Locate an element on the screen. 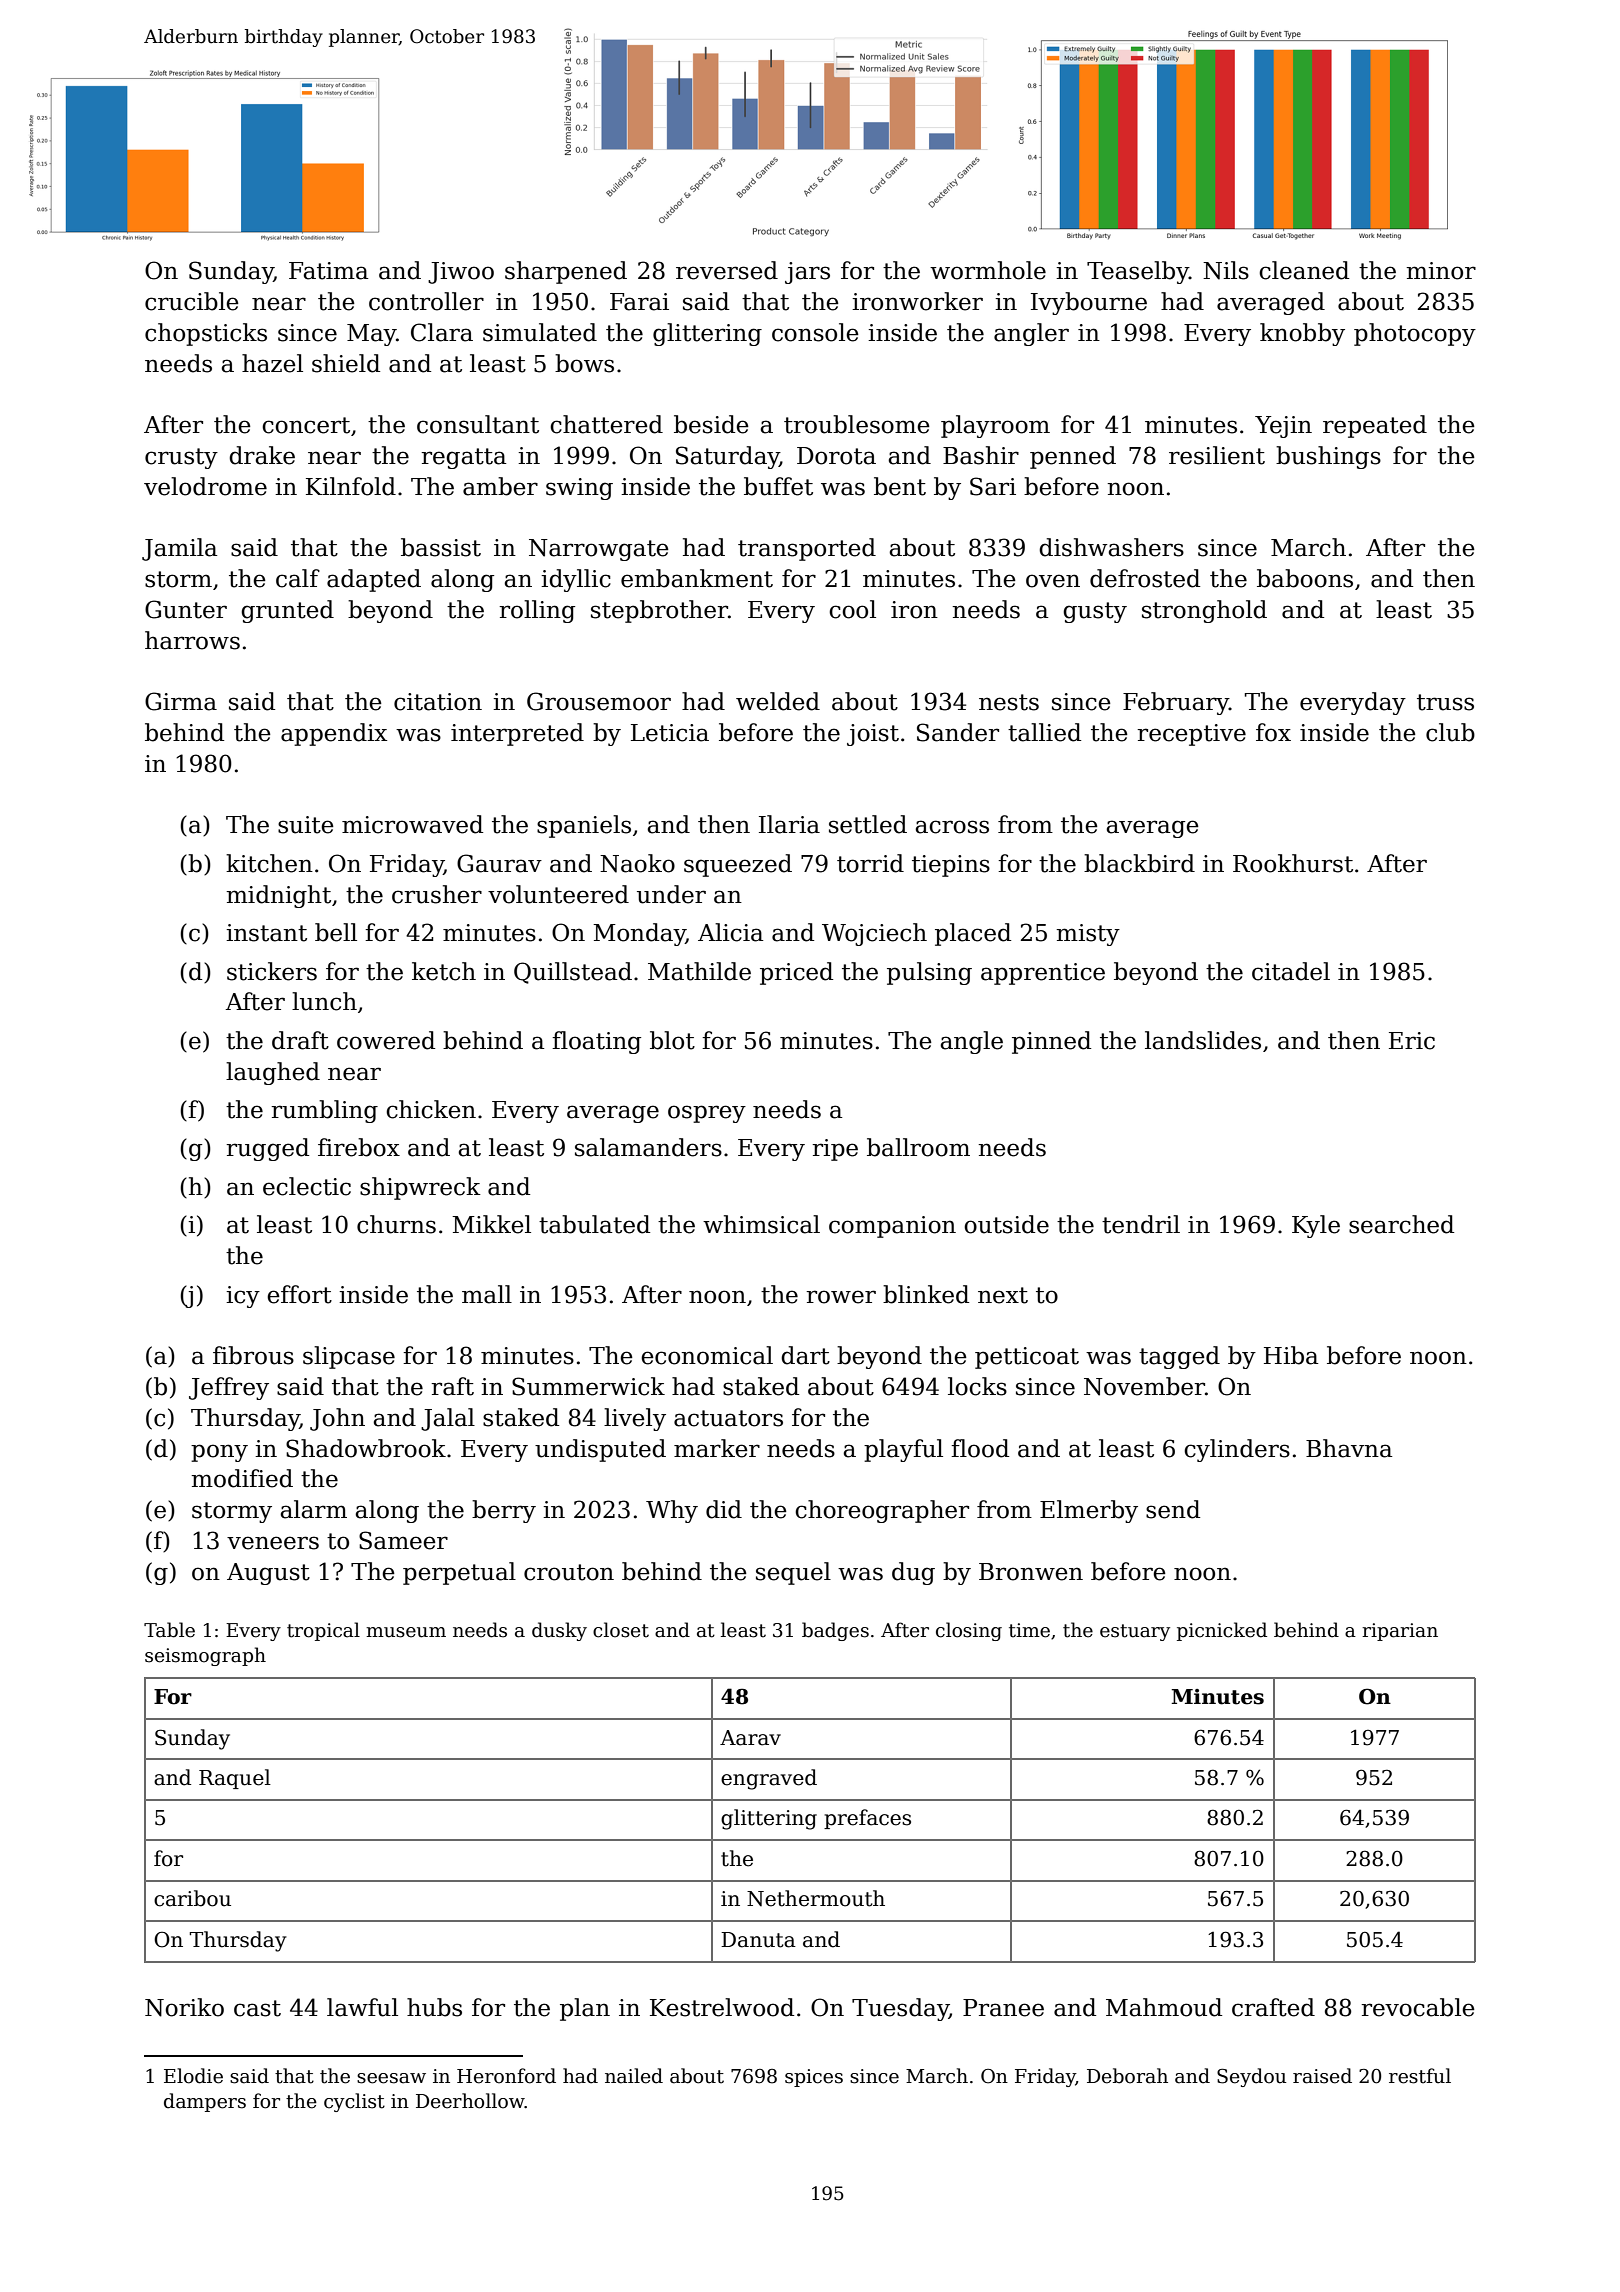 The width and height of the screenshot is (1620, 2292). spices is located at coordinates (814, 2078).
